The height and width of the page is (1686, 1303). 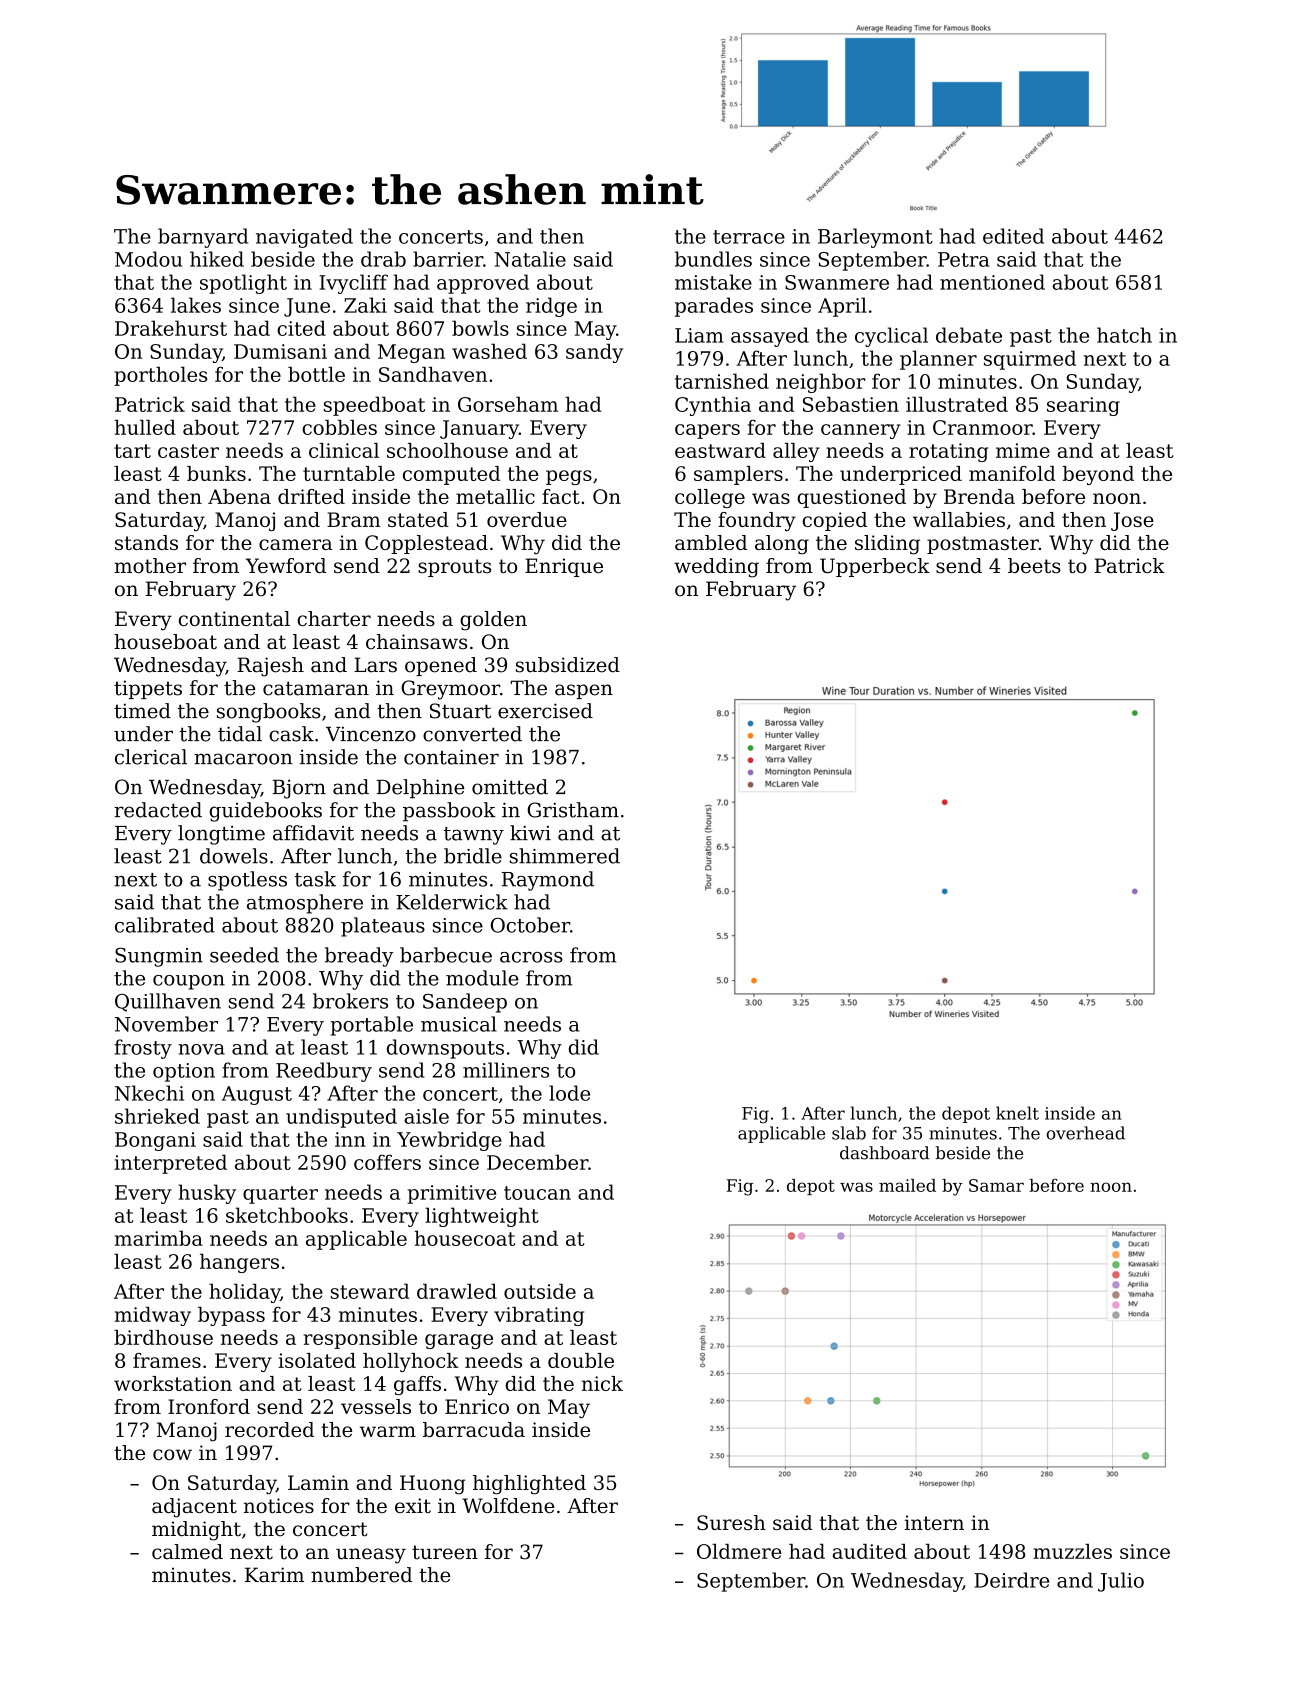 I want to click on Modou, so click(x=148, y=259).
